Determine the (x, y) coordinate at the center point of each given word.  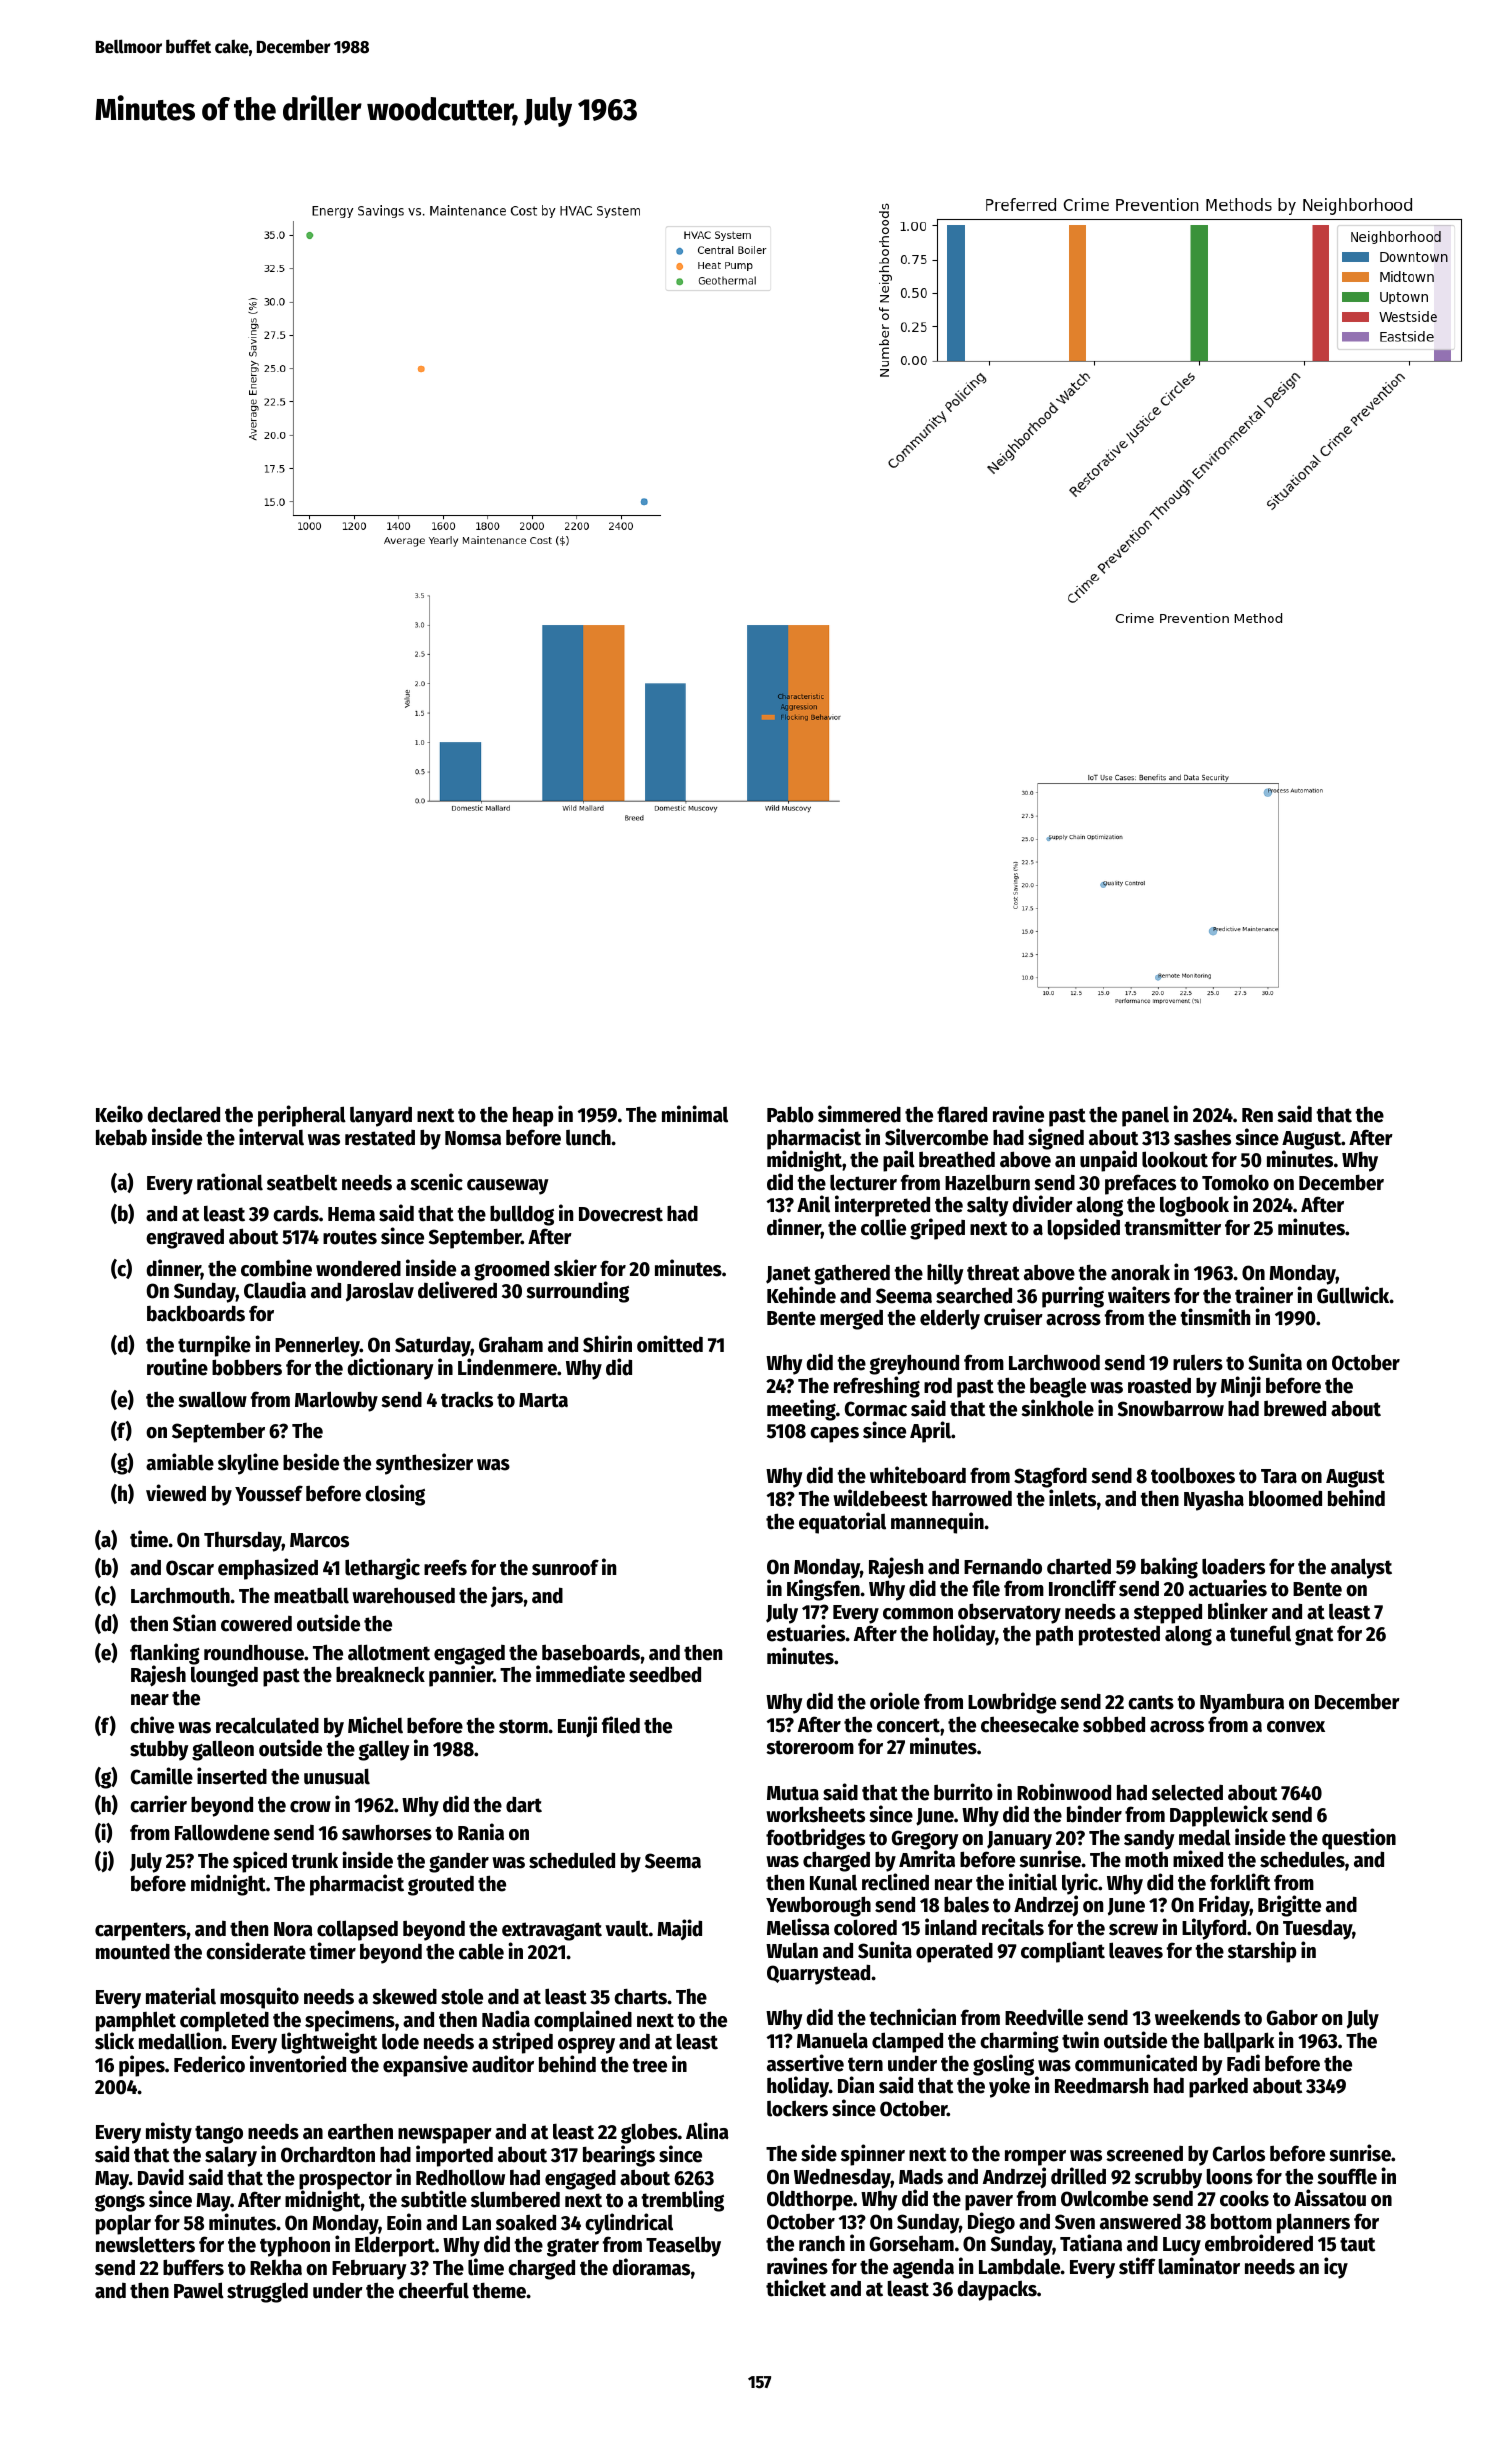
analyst (1361, 1568)
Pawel (199, 2290)
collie (883, 1227)
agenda (923, 2268)
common (918, 1614)
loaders (1233, 1566)
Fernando (1003, 1567)
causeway (508, 1187)
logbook (1194, 1206)
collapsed (357, 1930)
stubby (159, 1750)
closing (395, 1495)
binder (1094, 1814)
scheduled (572, 1860)
